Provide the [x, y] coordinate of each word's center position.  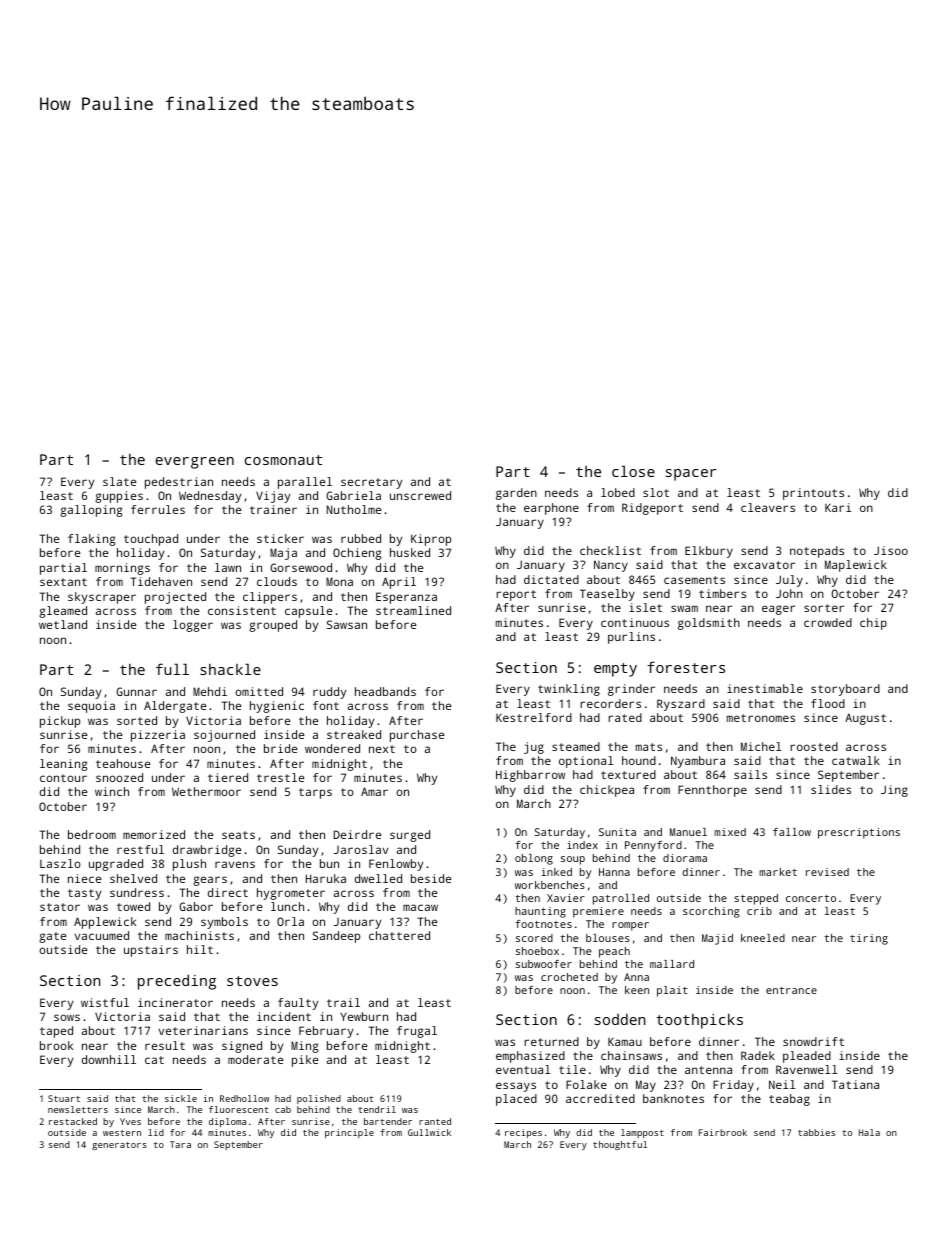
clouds [277, 581]
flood [828, 703]
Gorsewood [301, 567]
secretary [371, 483]
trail [343, 1002]
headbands [385, 691]
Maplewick [856, 566]
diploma [227, 1122]
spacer [691, 475]
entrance [791, 990]
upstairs [151, 951]
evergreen [194, 463]
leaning [64, 765]
